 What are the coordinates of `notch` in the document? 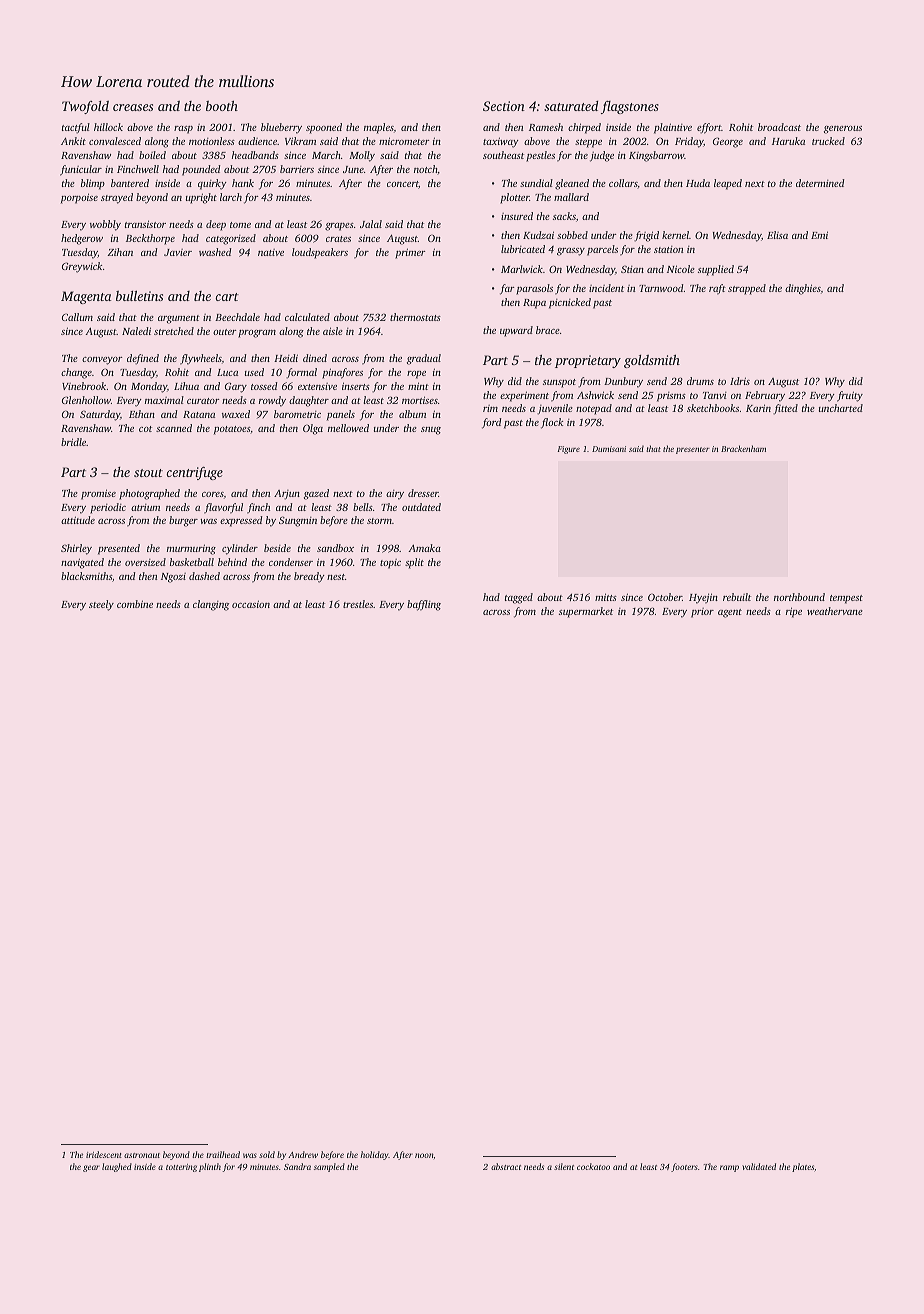 It's located at (426, 170).
